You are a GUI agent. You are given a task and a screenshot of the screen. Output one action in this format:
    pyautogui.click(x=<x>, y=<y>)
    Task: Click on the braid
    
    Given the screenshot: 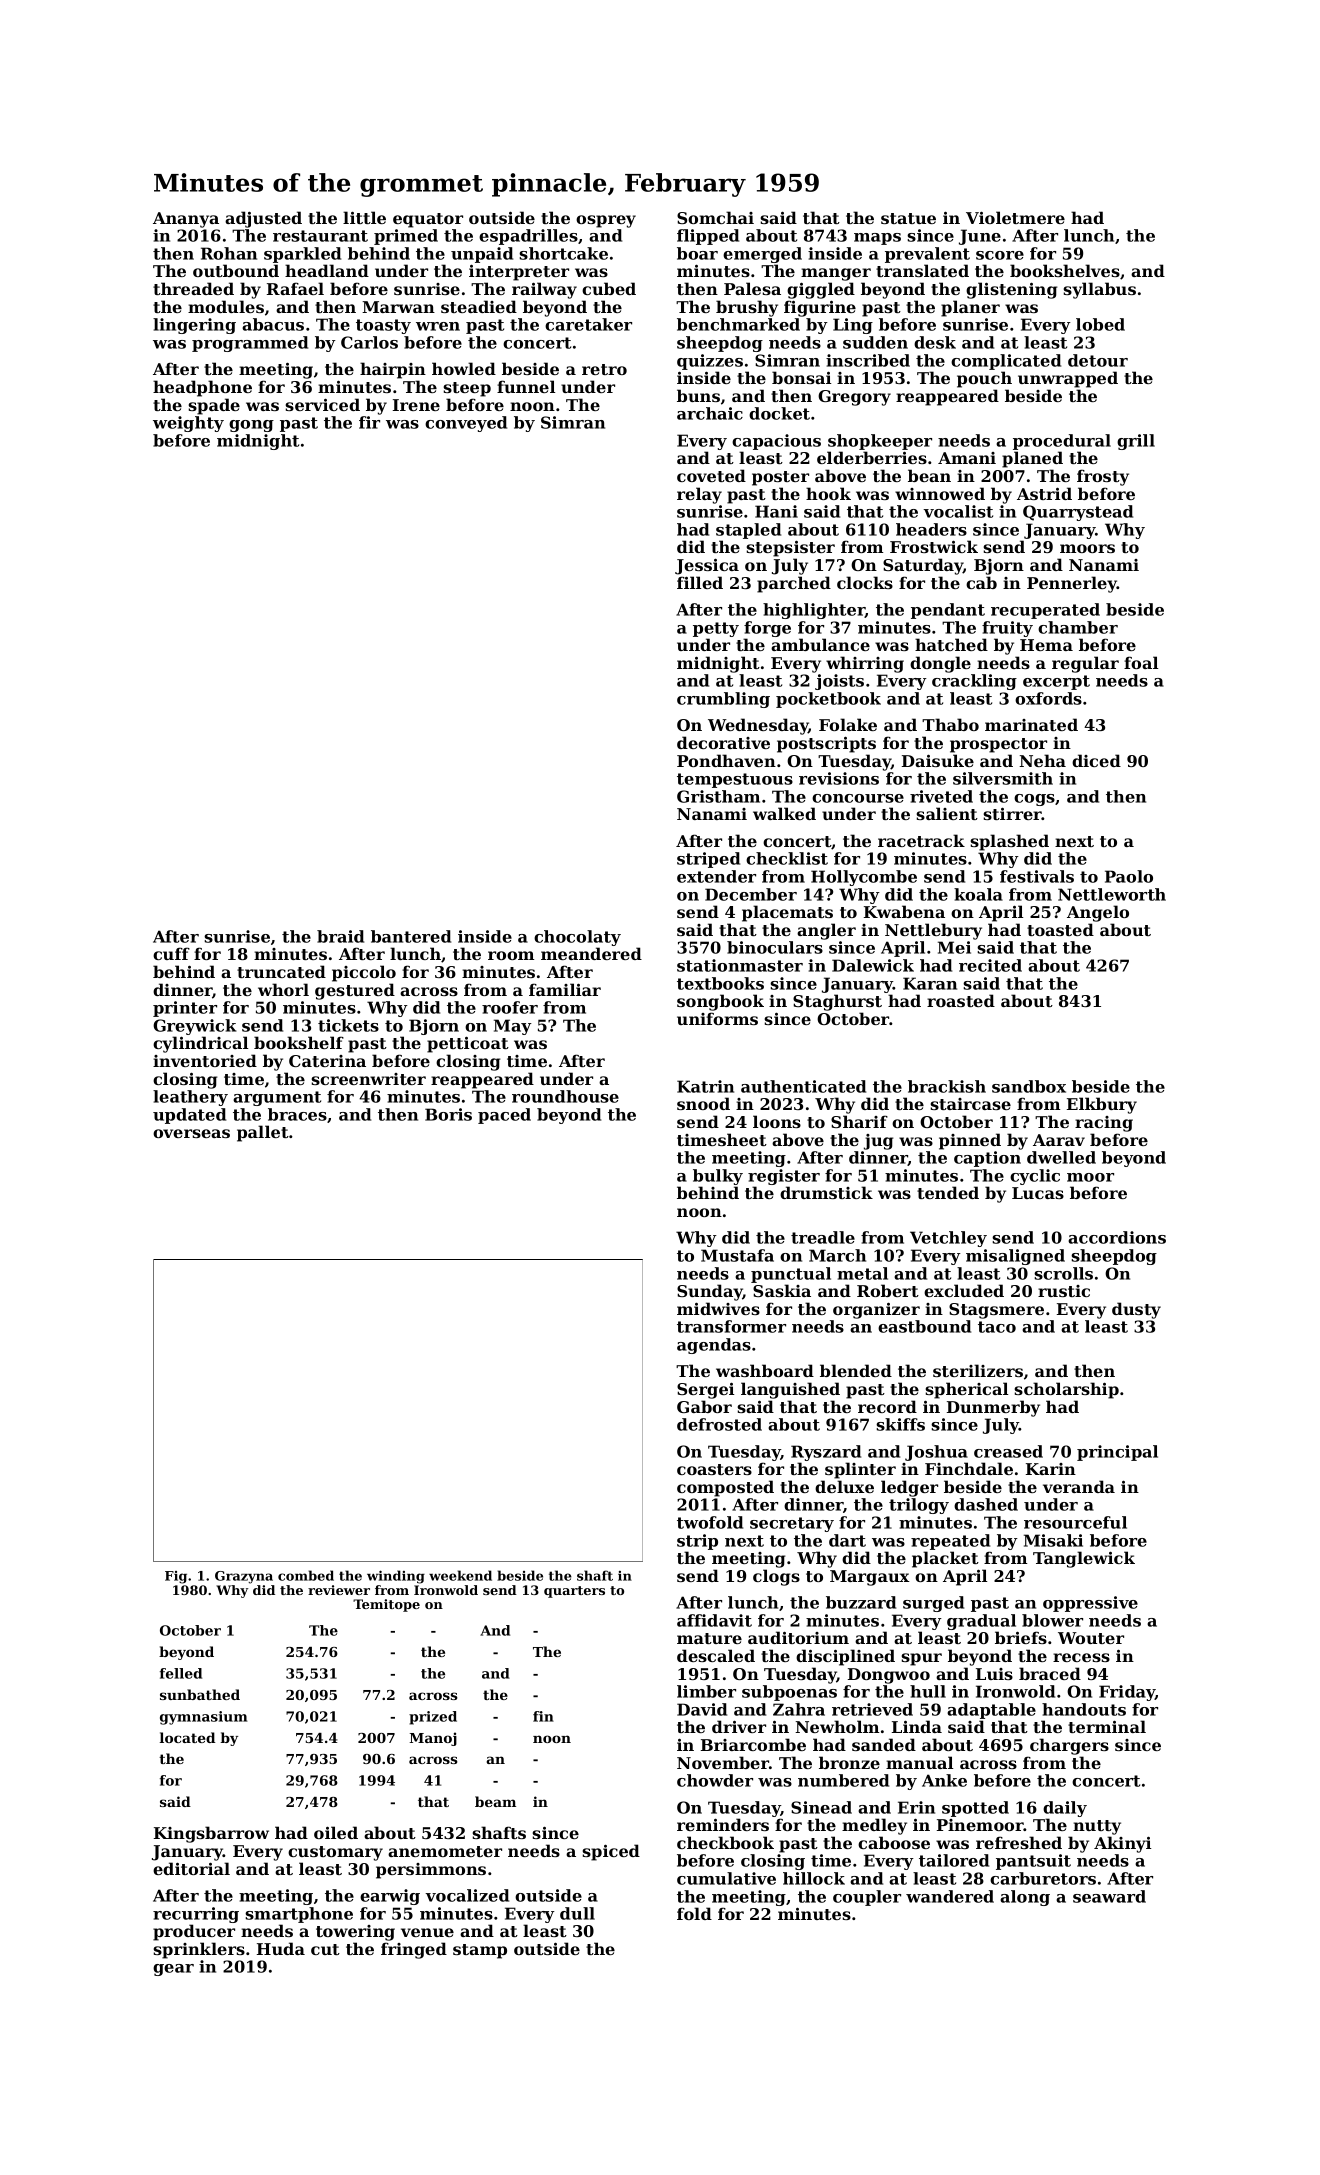 What is the action you would take?
    pyautogui.click(x=340, y=936)
